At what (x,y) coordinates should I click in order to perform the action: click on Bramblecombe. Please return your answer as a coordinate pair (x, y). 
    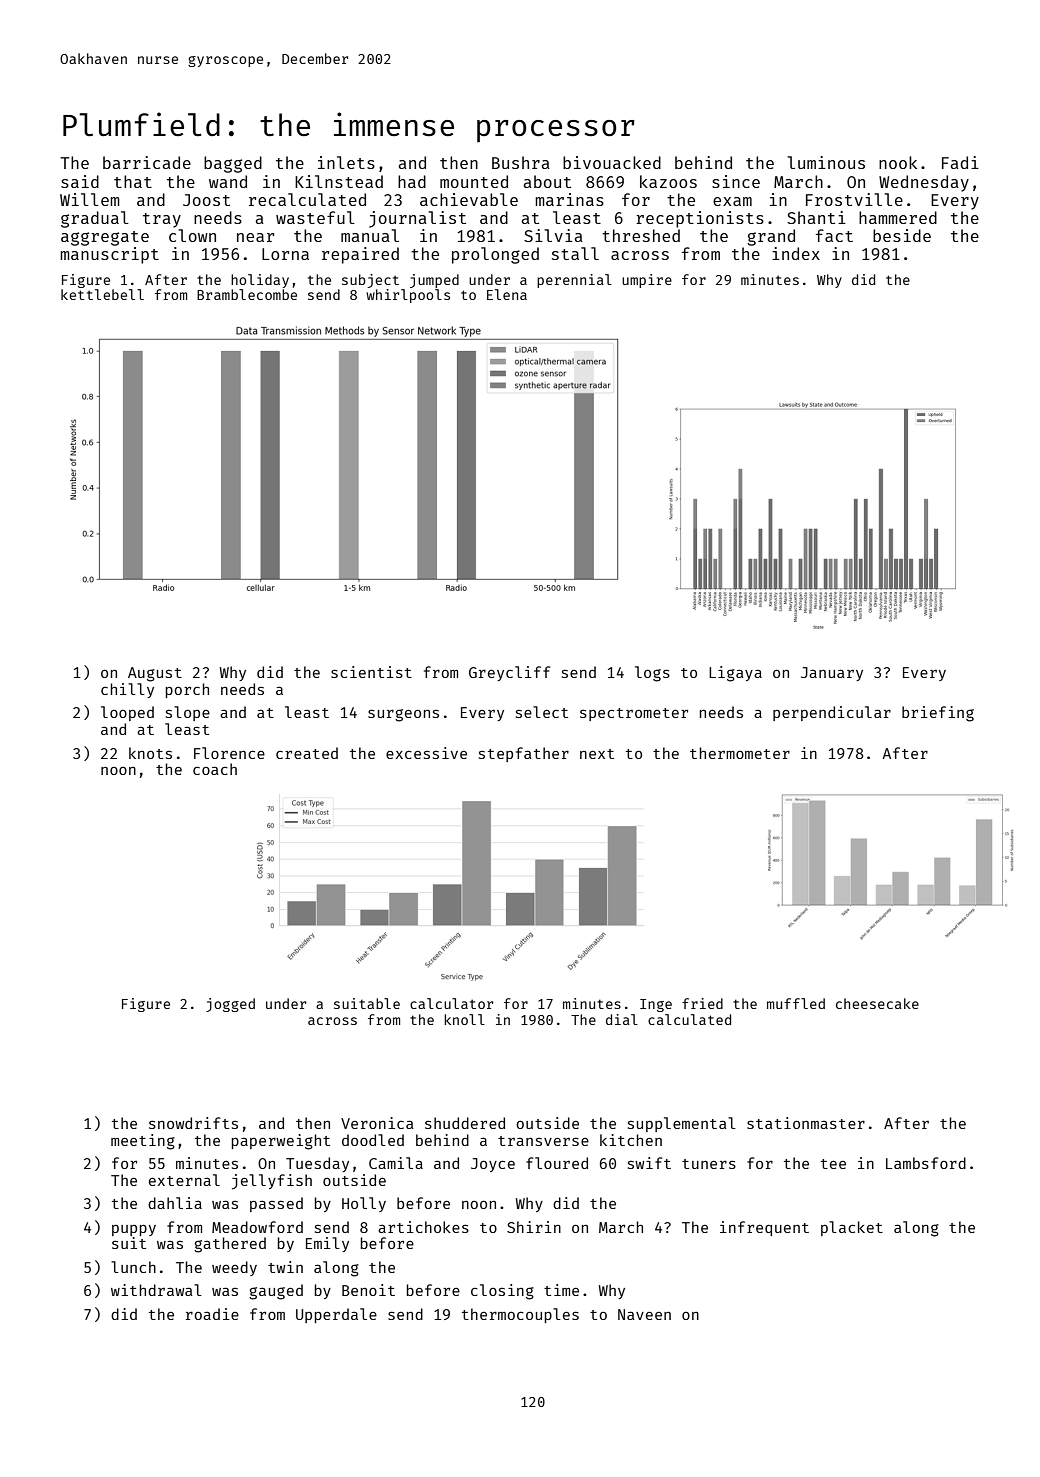
    Looking at the image, I should click on (247, 294).
